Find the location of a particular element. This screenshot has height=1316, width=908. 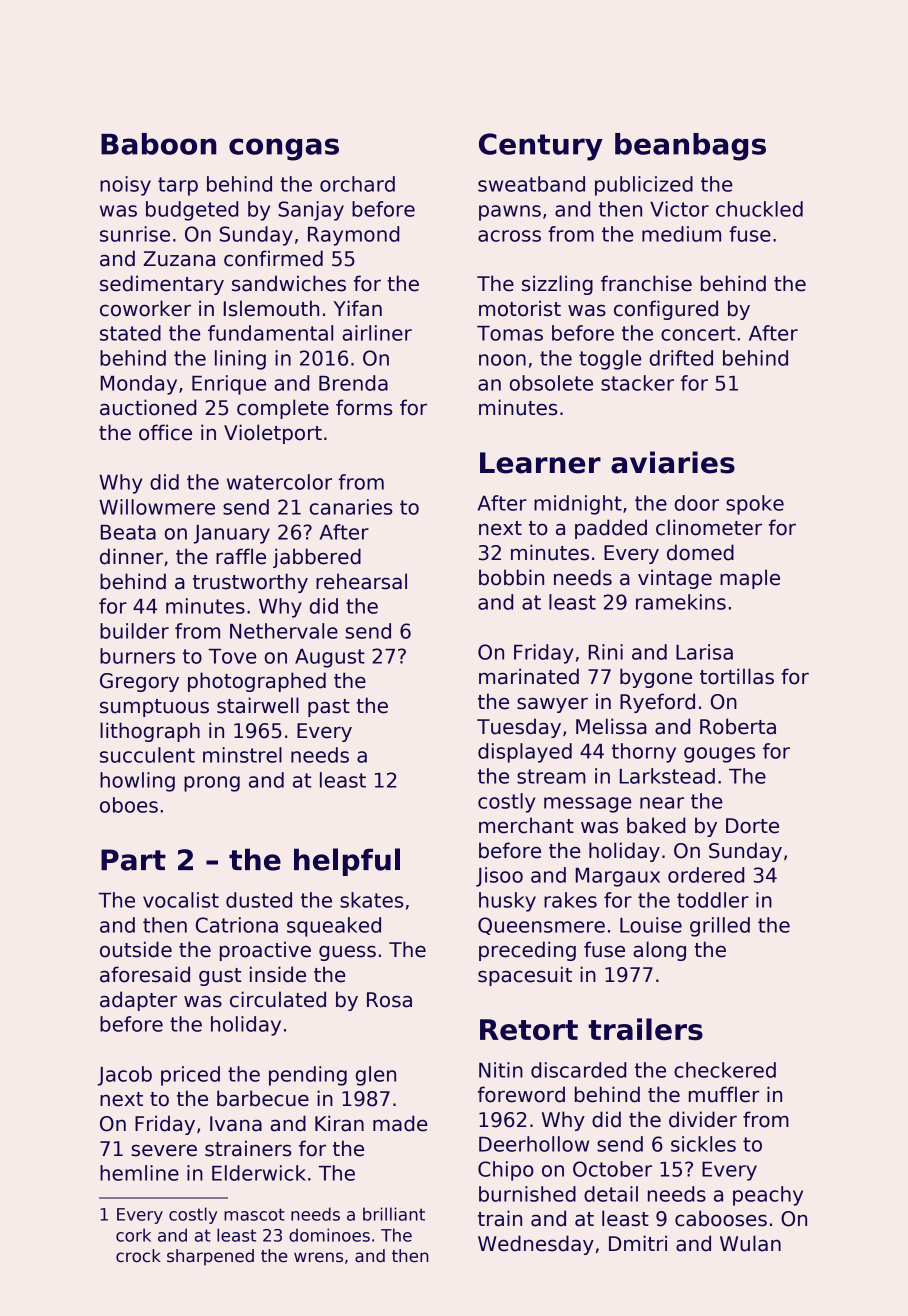

Part is located at coordinates (133, 860).
